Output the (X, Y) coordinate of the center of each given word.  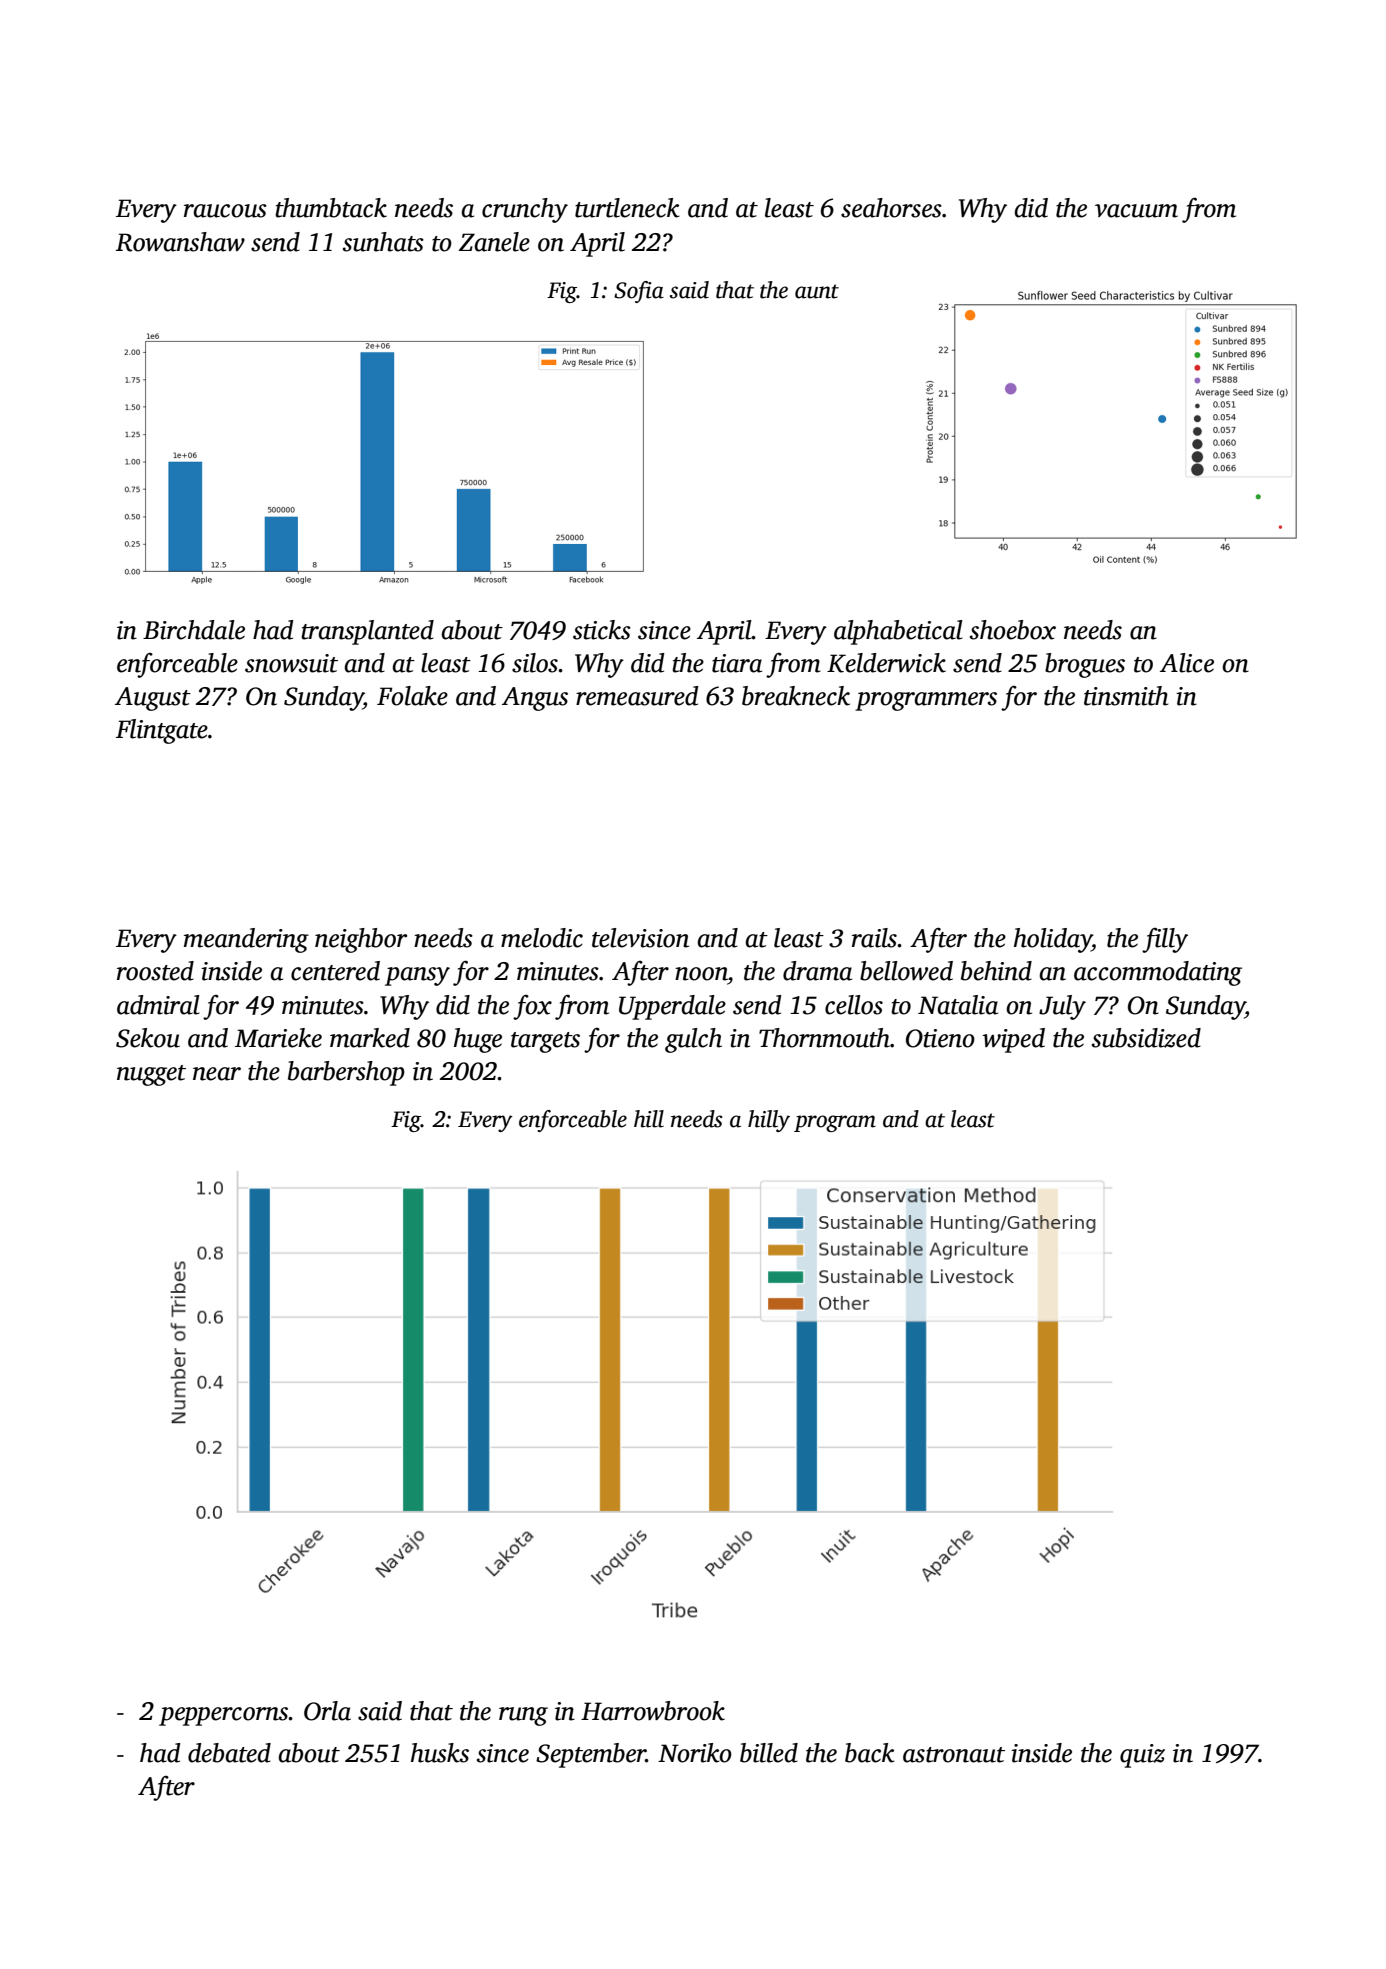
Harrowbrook (653, 1711)
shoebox (1013, 630)
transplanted (367, 632)
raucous (225, 211)
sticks (602, 630)
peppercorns (223, 1716)
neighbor (361, 940)
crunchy (525, 210)
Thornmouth (824, 1038)
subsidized (1146, 1038)
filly (1165, 940)
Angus (535, 699)
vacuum (1136, 211)
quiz (1142, 1756)
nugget (151, 1075)
